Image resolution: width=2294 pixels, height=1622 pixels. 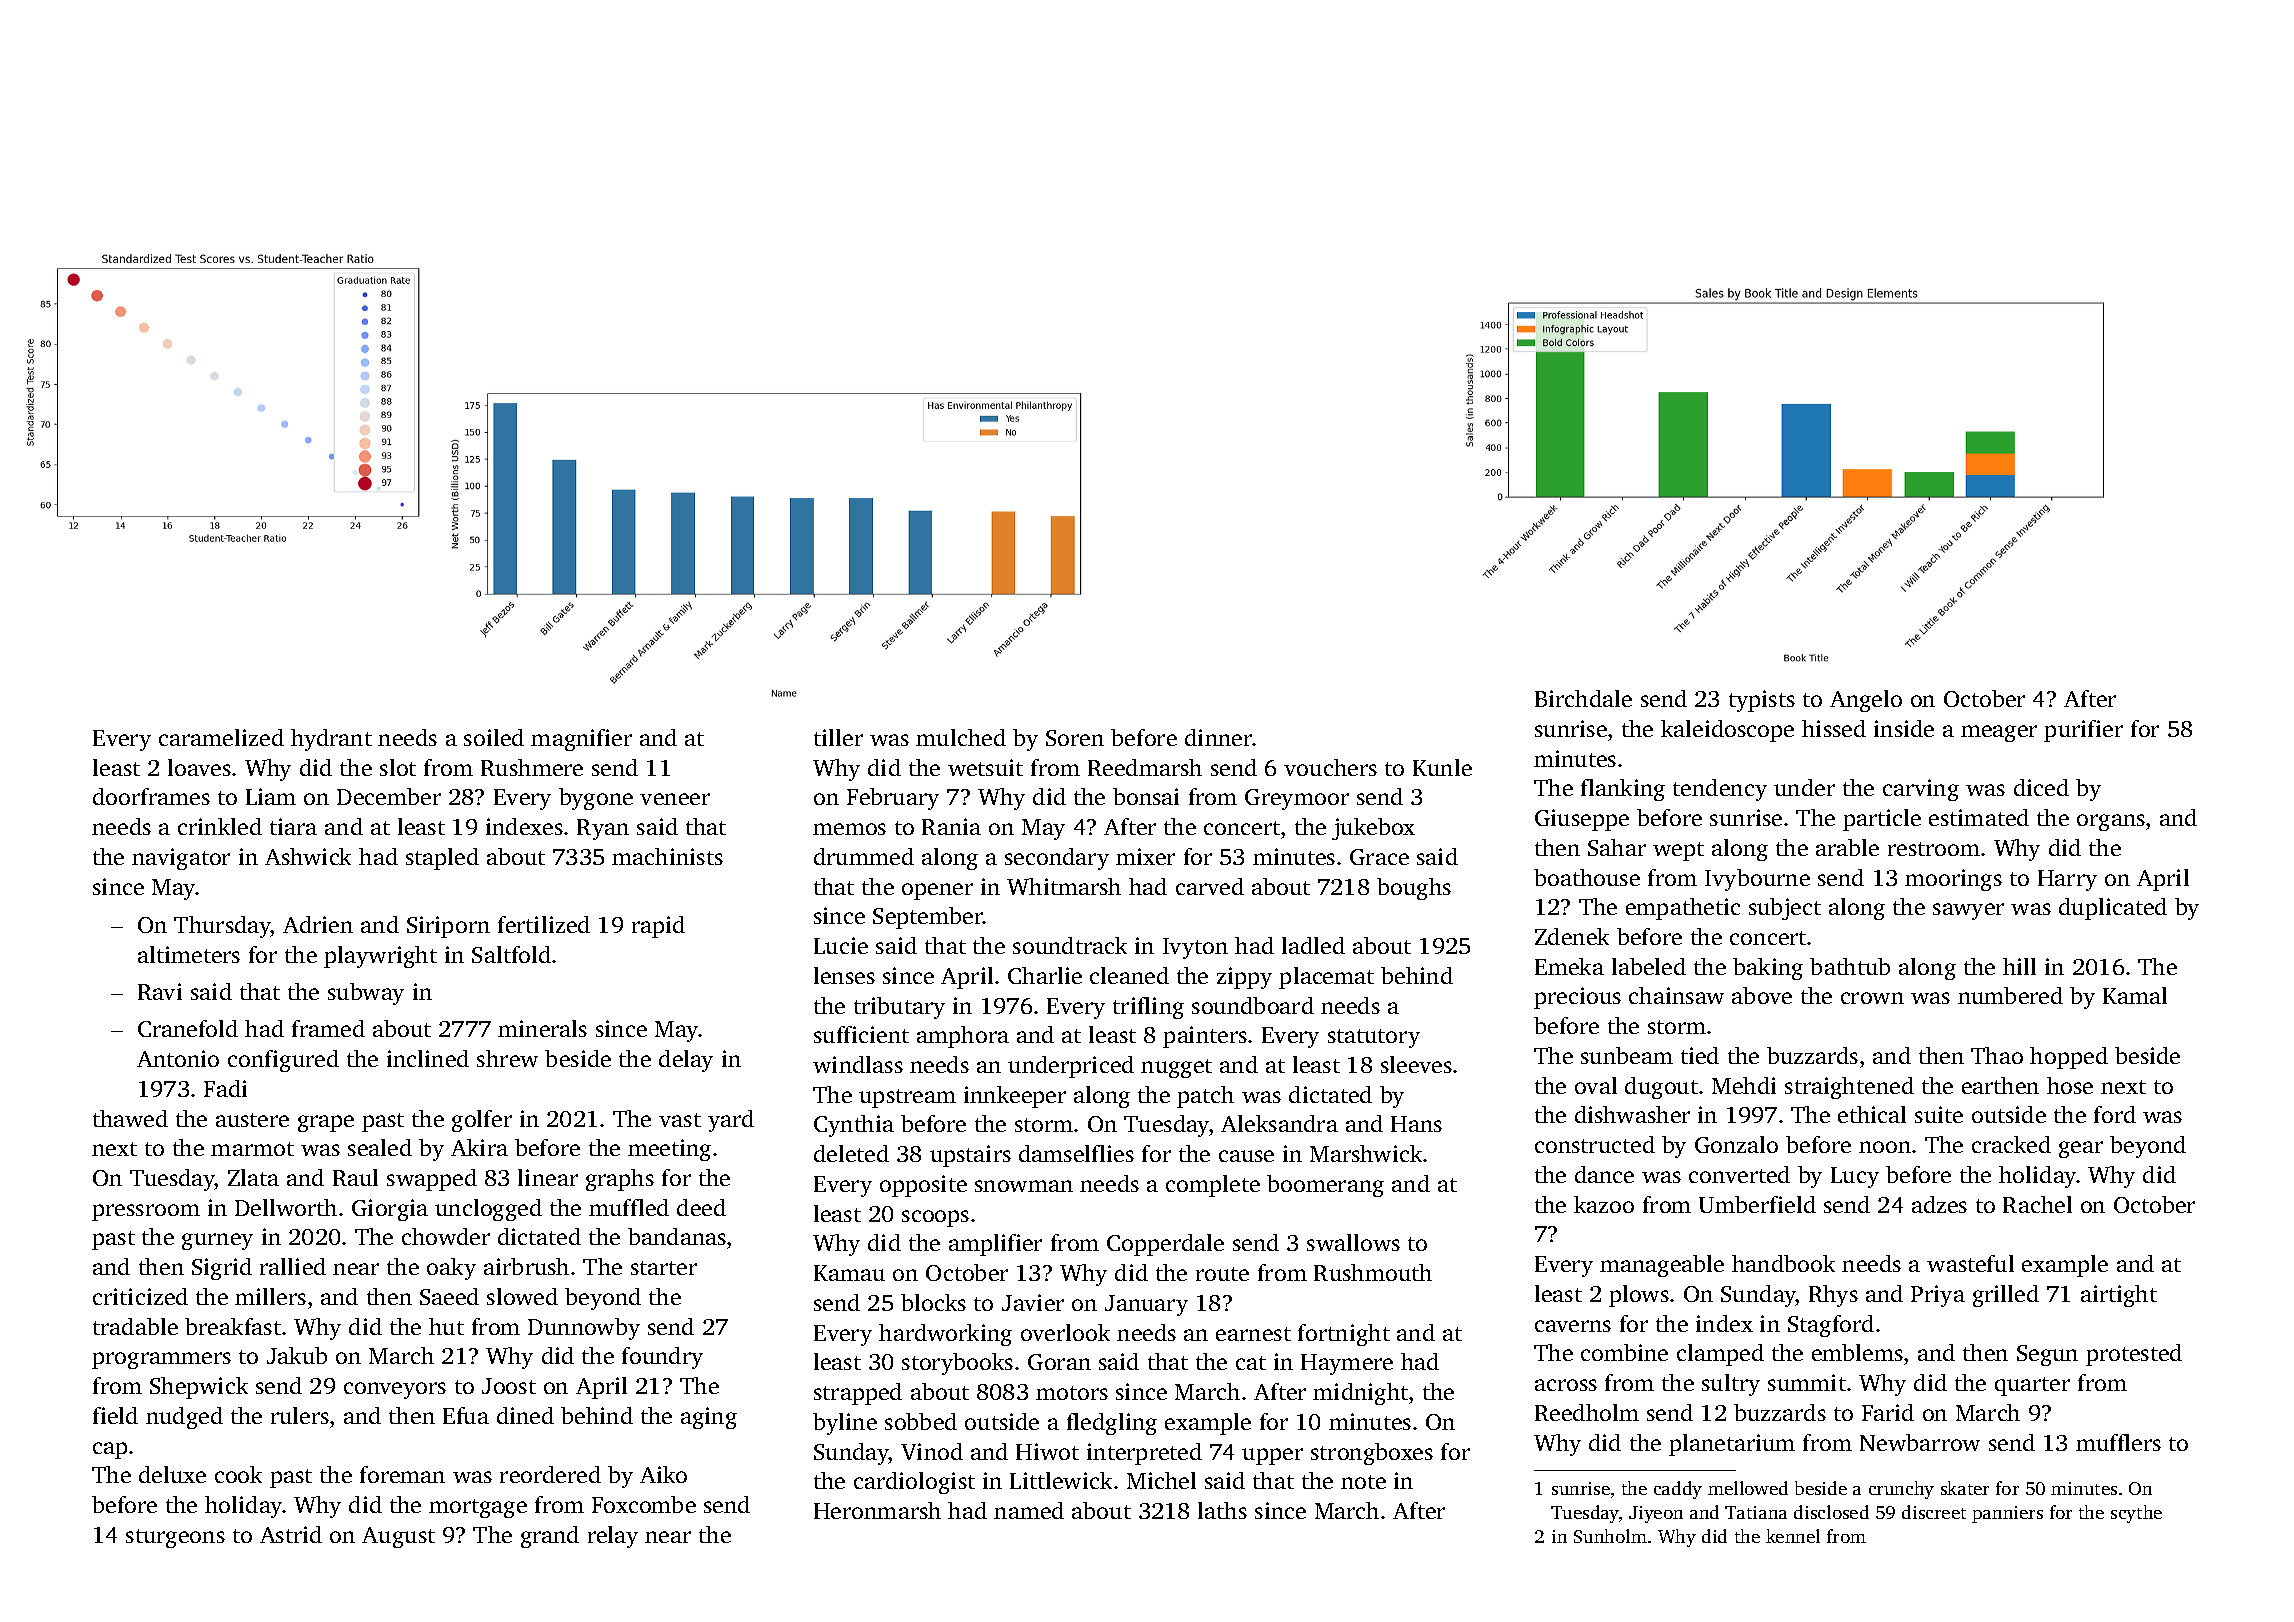 I want to click on note, so click(x=1363, y=1482).
